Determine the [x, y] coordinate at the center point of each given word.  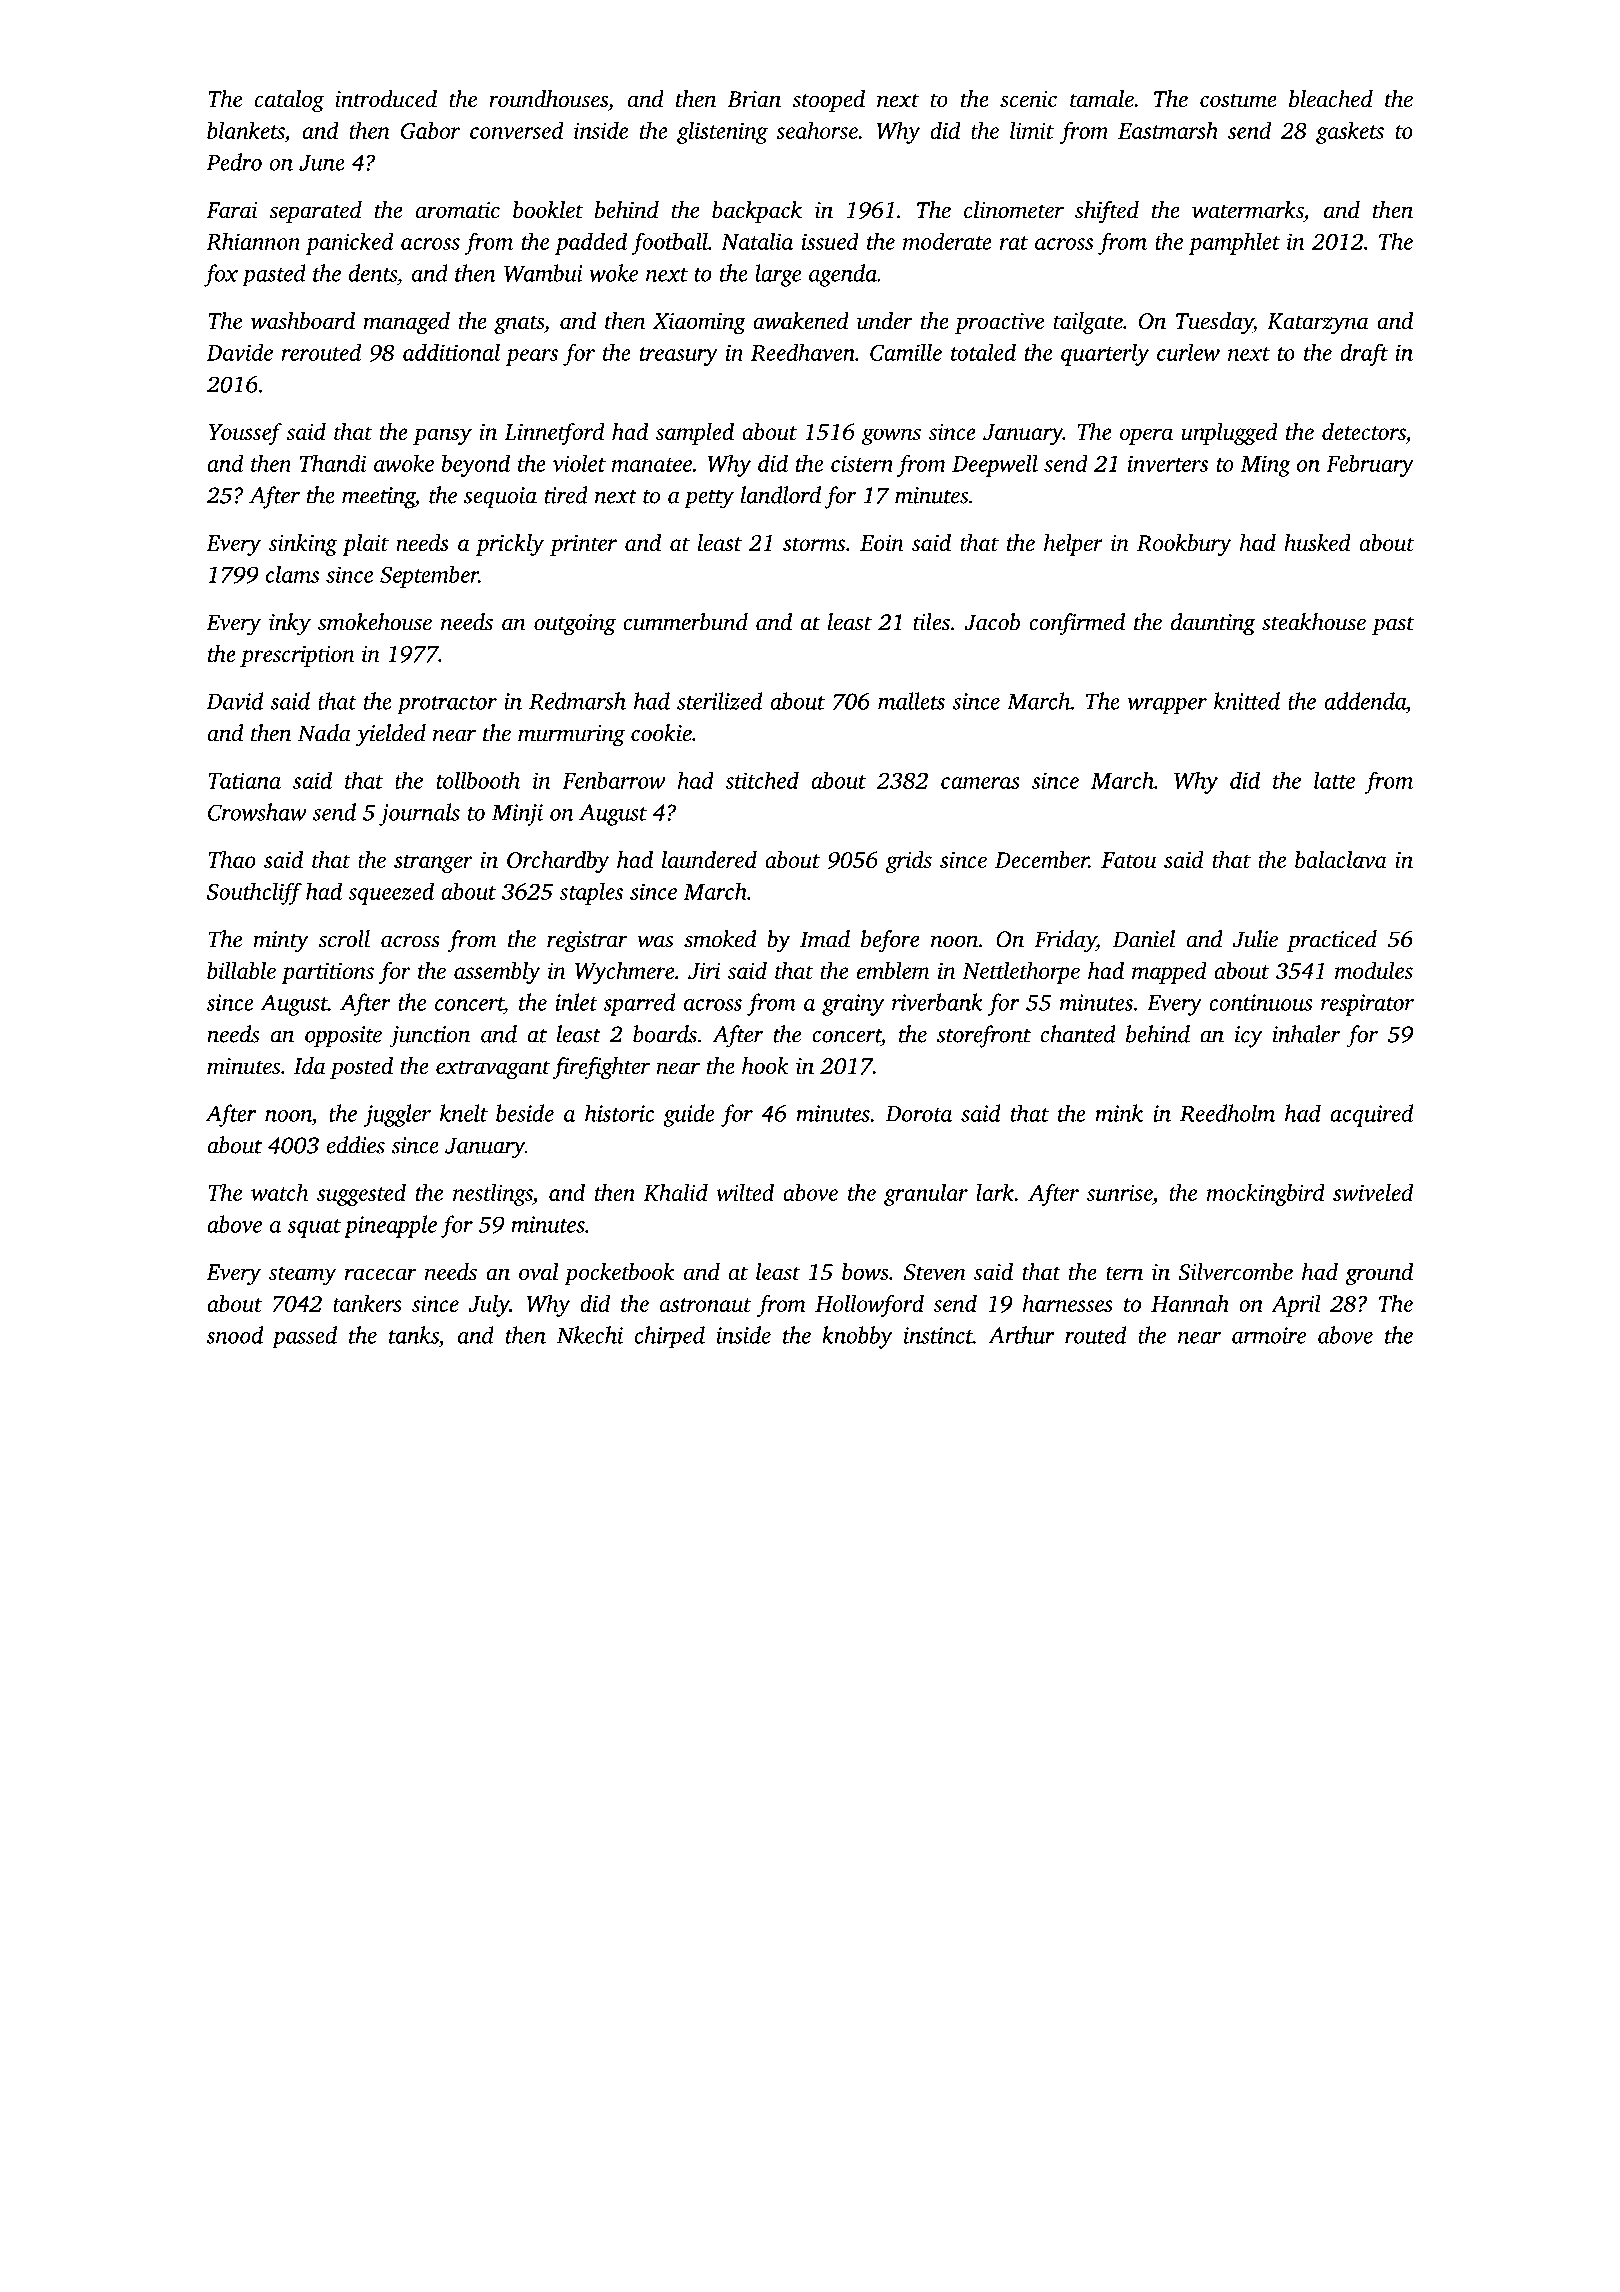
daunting [1213, 624]
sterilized [719, 701]
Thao [232, 859]
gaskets [1350, 132]
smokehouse [375, 622]
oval [538, 1272]
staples [591, 893]
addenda [1365, 701]
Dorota [919, 1114]
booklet [548, 210]
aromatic [458, 210]
